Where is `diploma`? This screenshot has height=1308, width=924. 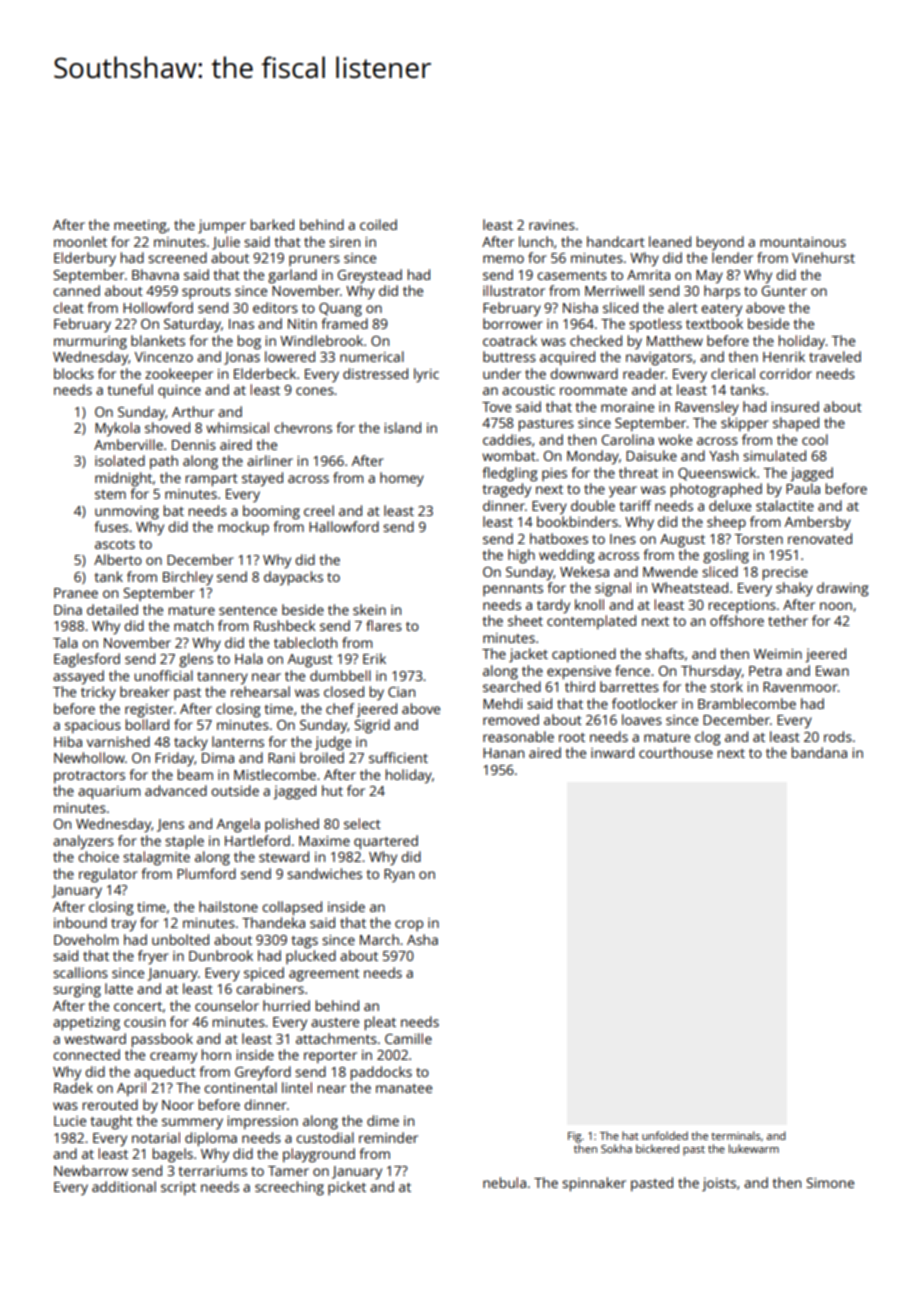
diploma is located at coordinates (211, 1139).
